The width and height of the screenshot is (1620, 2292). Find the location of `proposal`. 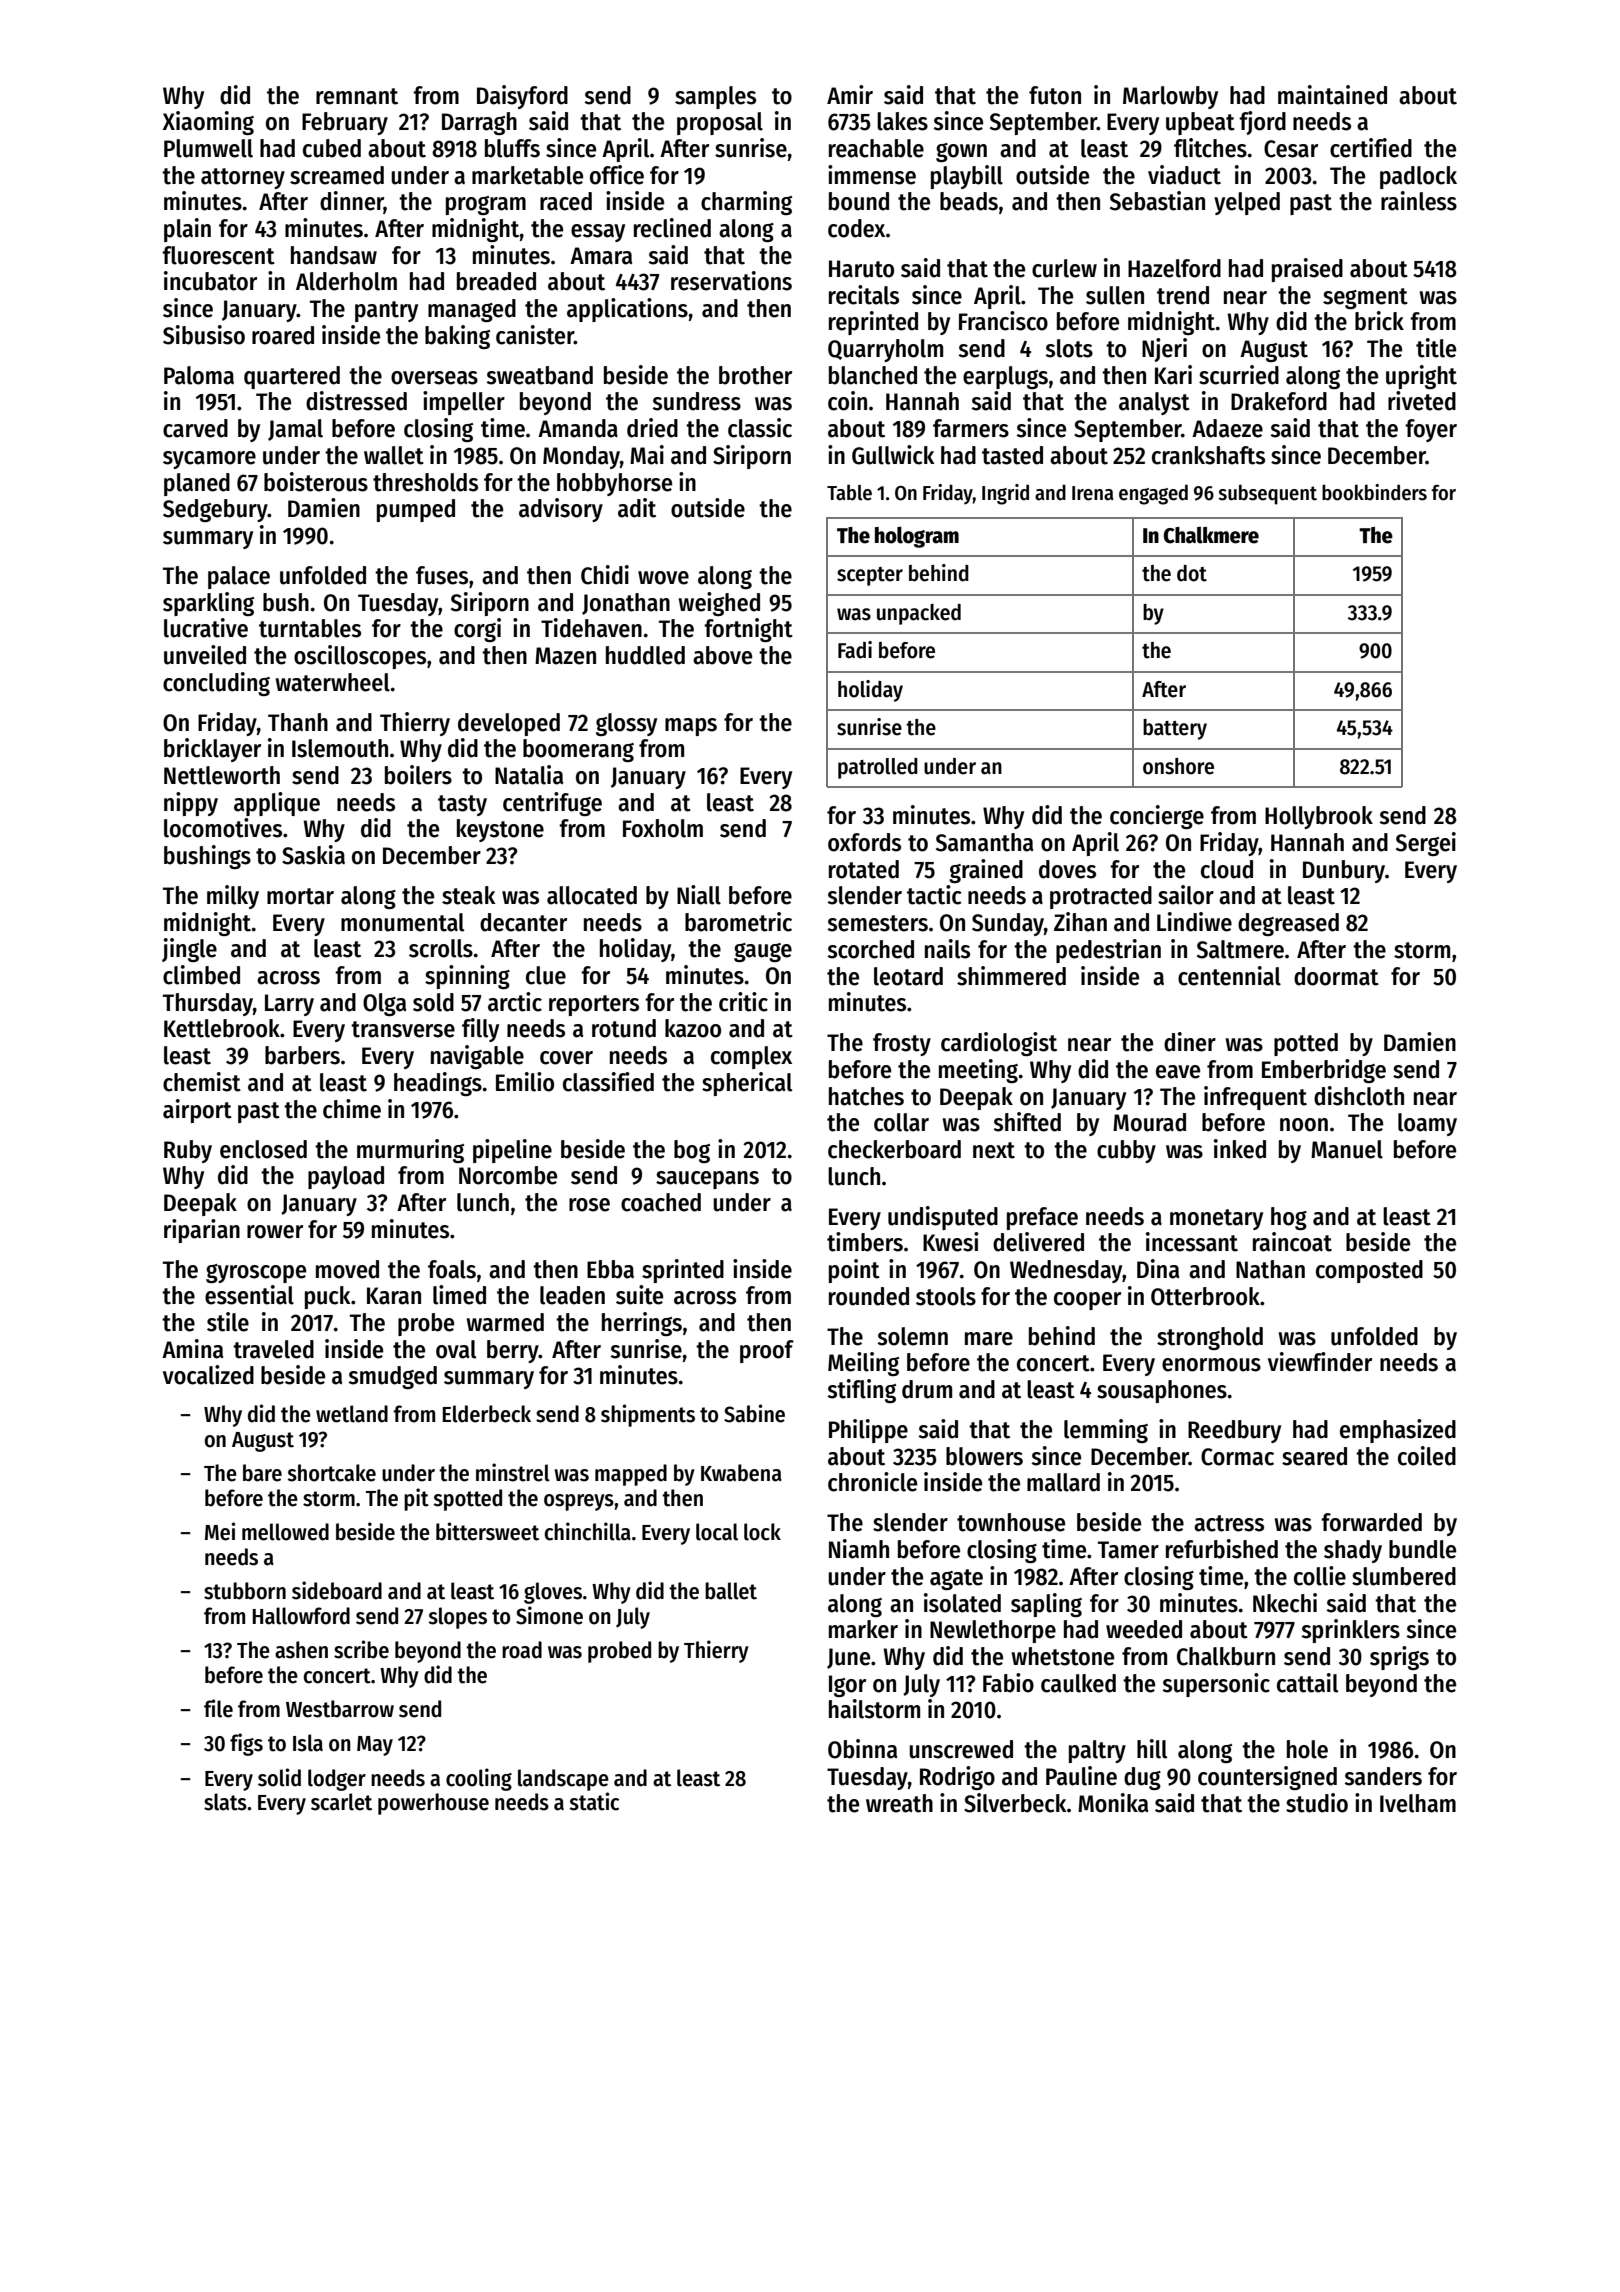

proposal is located at coordinates (720, 123).
